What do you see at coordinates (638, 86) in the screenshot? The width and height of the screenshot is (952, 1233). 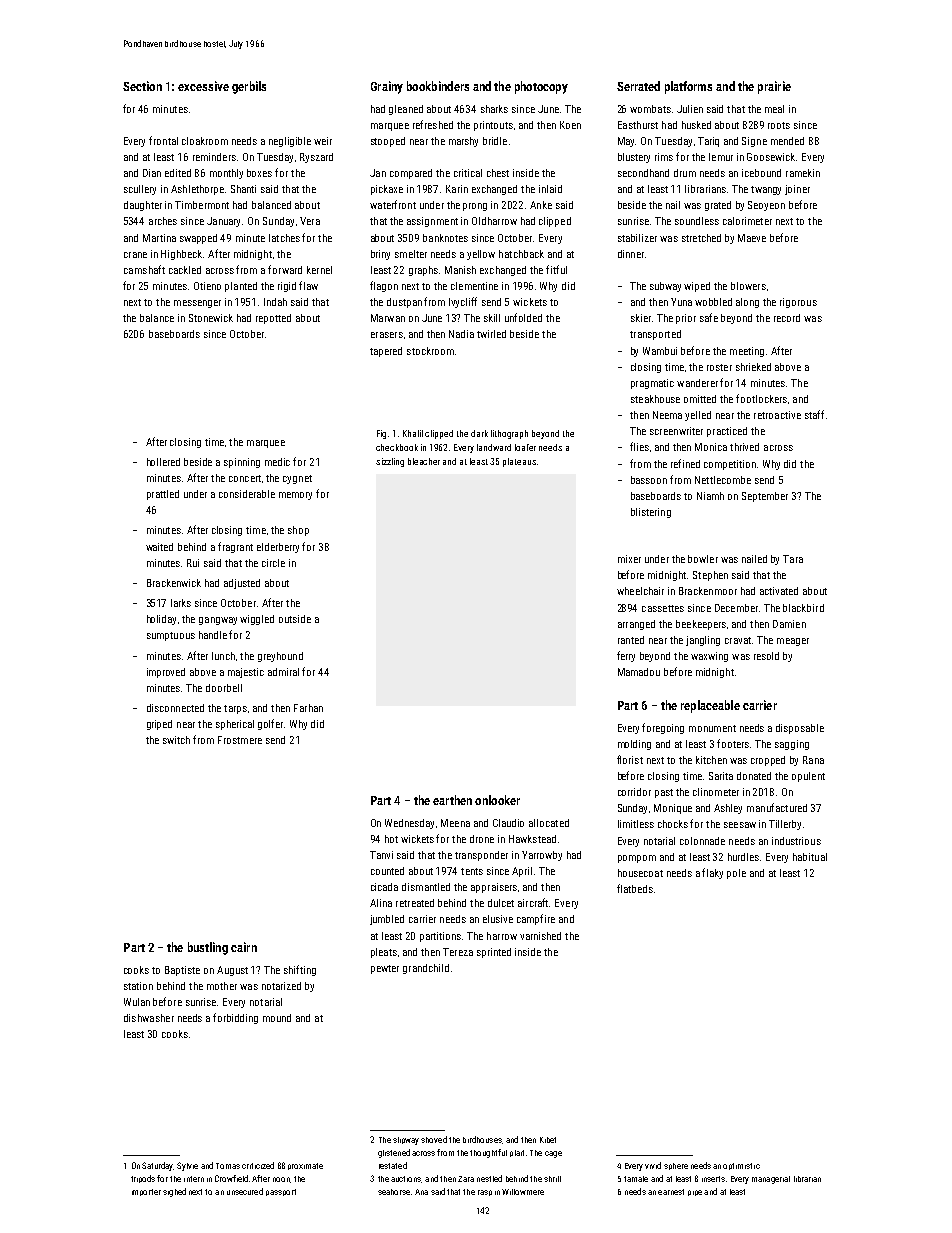 I see `Serrated` at bounding box center [638, 86].
